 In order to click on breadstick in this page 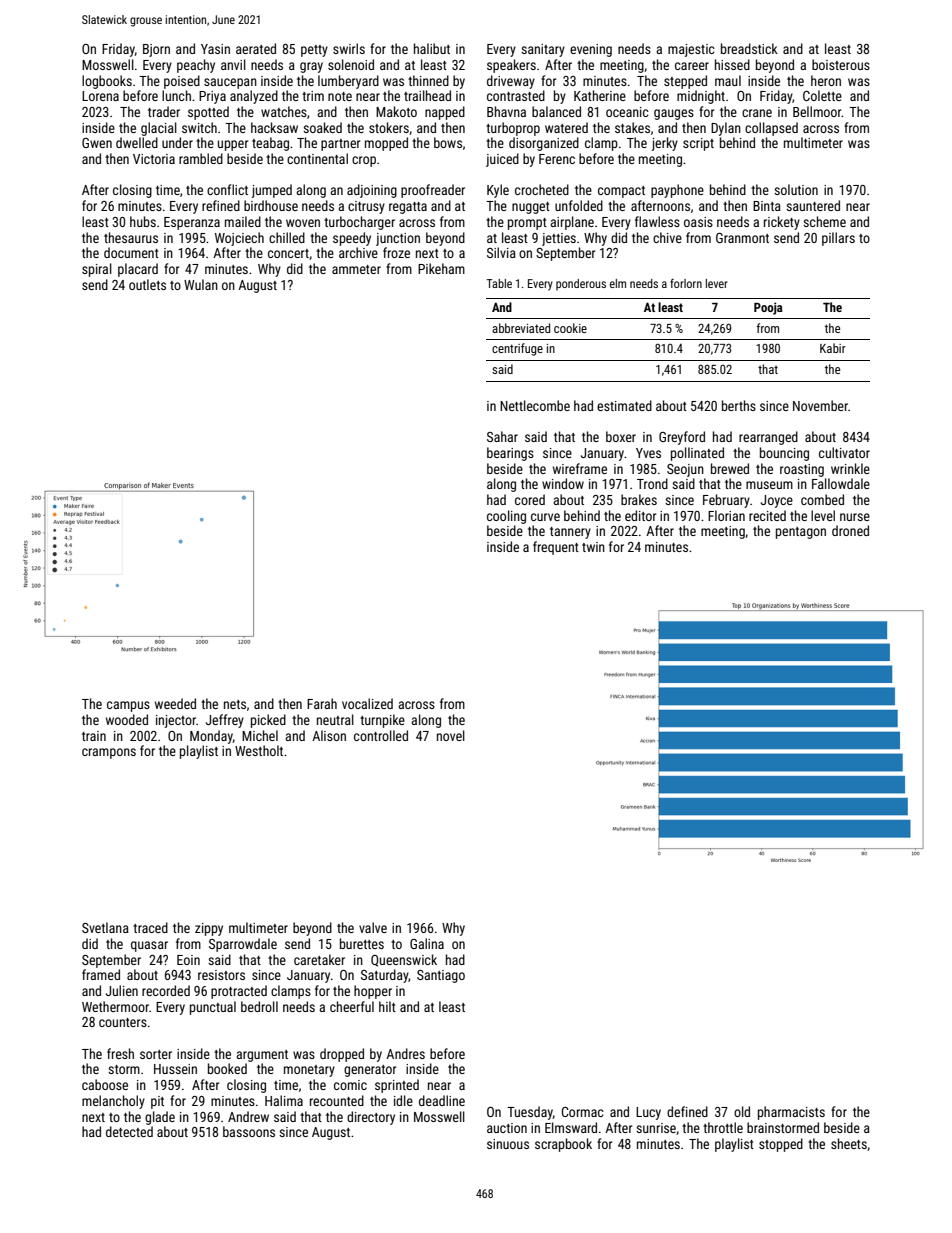, I will do `click(749, 48)`.
